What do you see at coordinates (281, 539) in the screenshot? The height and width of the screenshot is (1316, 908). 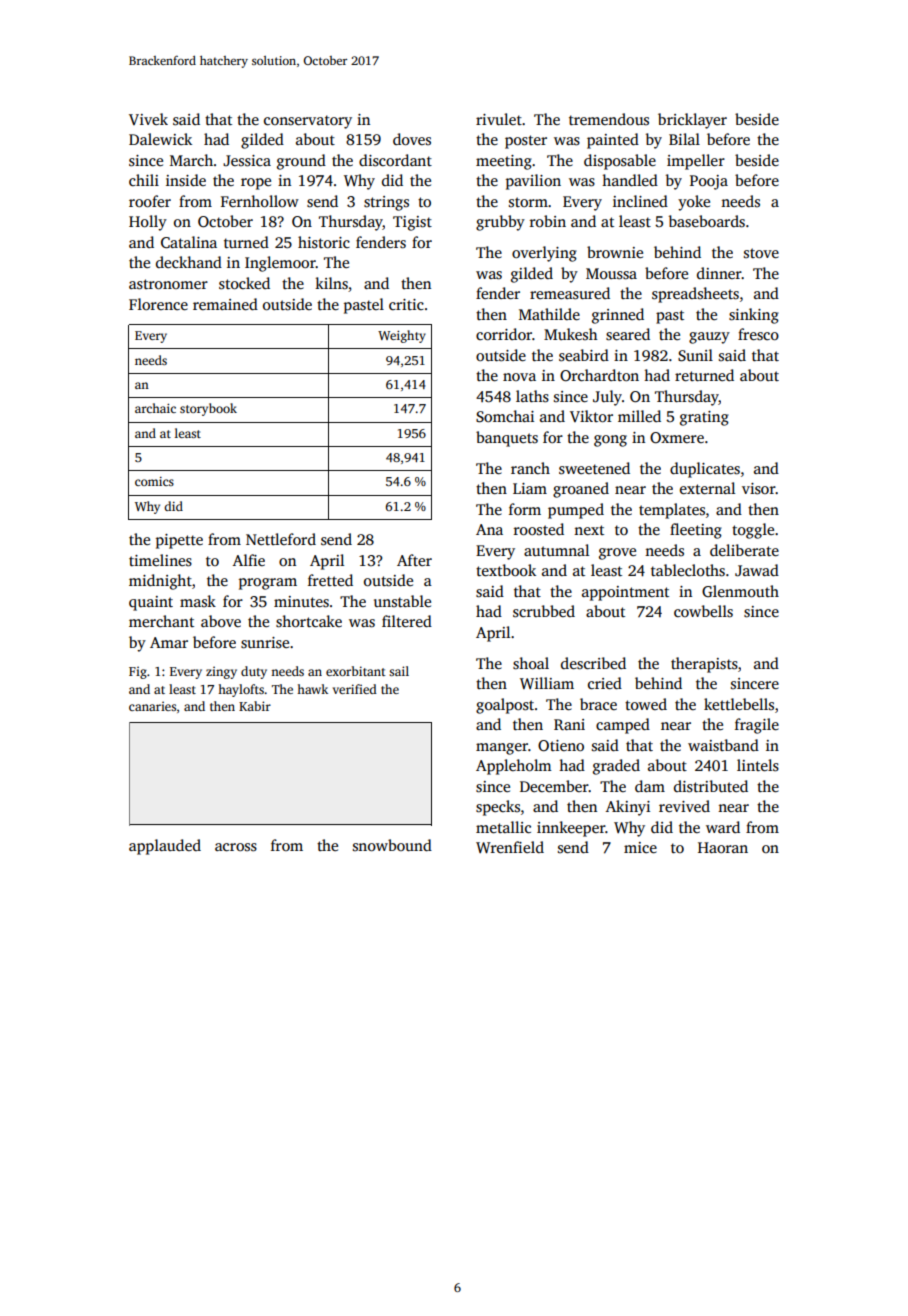 I see `Nettleford` at bounding box center [281, 539].
